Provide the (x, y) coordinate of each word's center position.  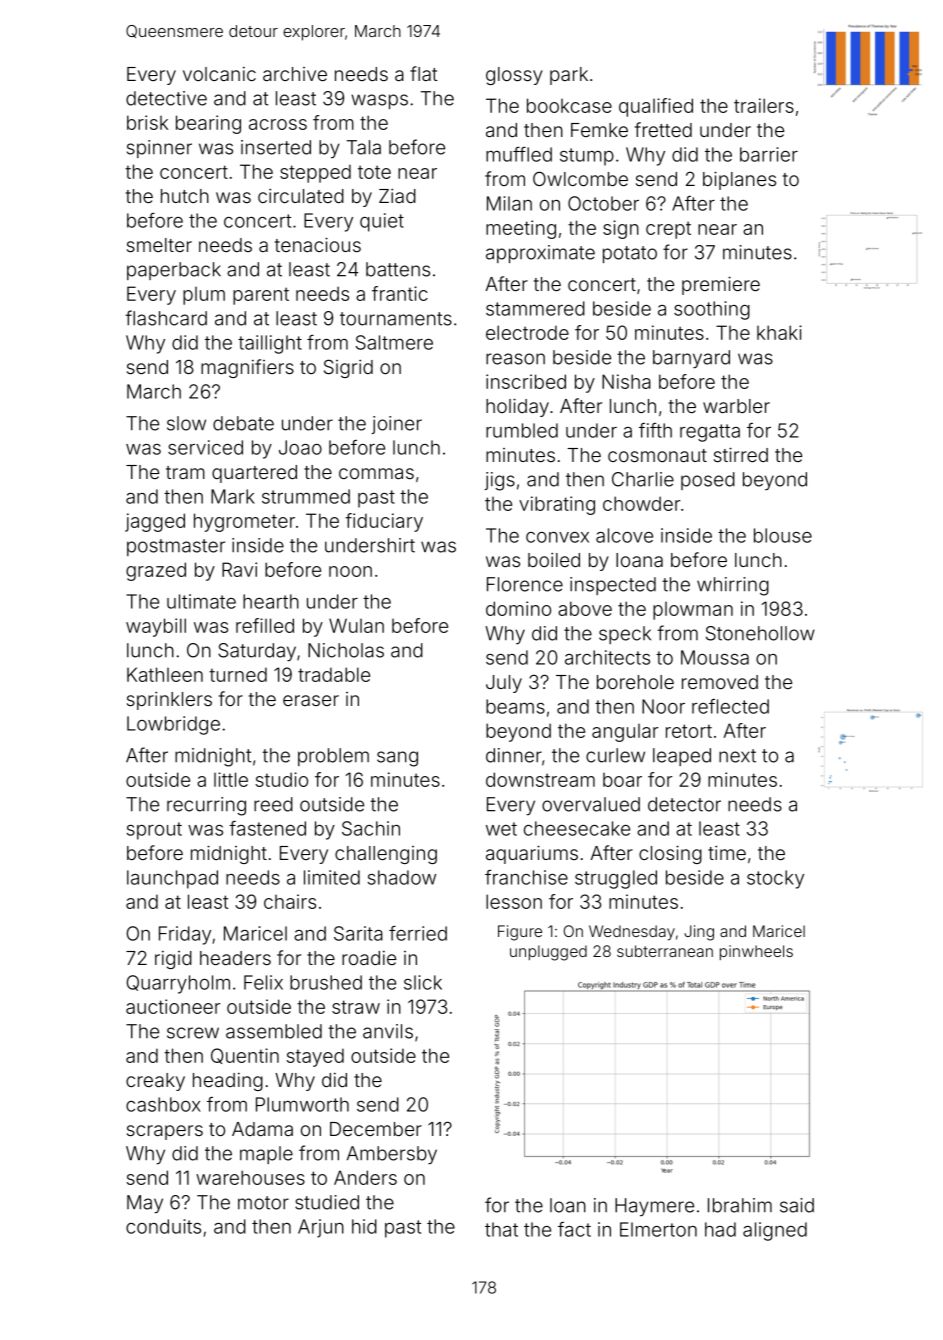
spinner (159, 149)
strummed (306, 496)
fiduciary (384, 522)
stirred (741, 454)
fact (574, 1229)
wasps (379, 101)
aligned (775, 1231)
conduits (163, 1226)
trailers (764, 105)
